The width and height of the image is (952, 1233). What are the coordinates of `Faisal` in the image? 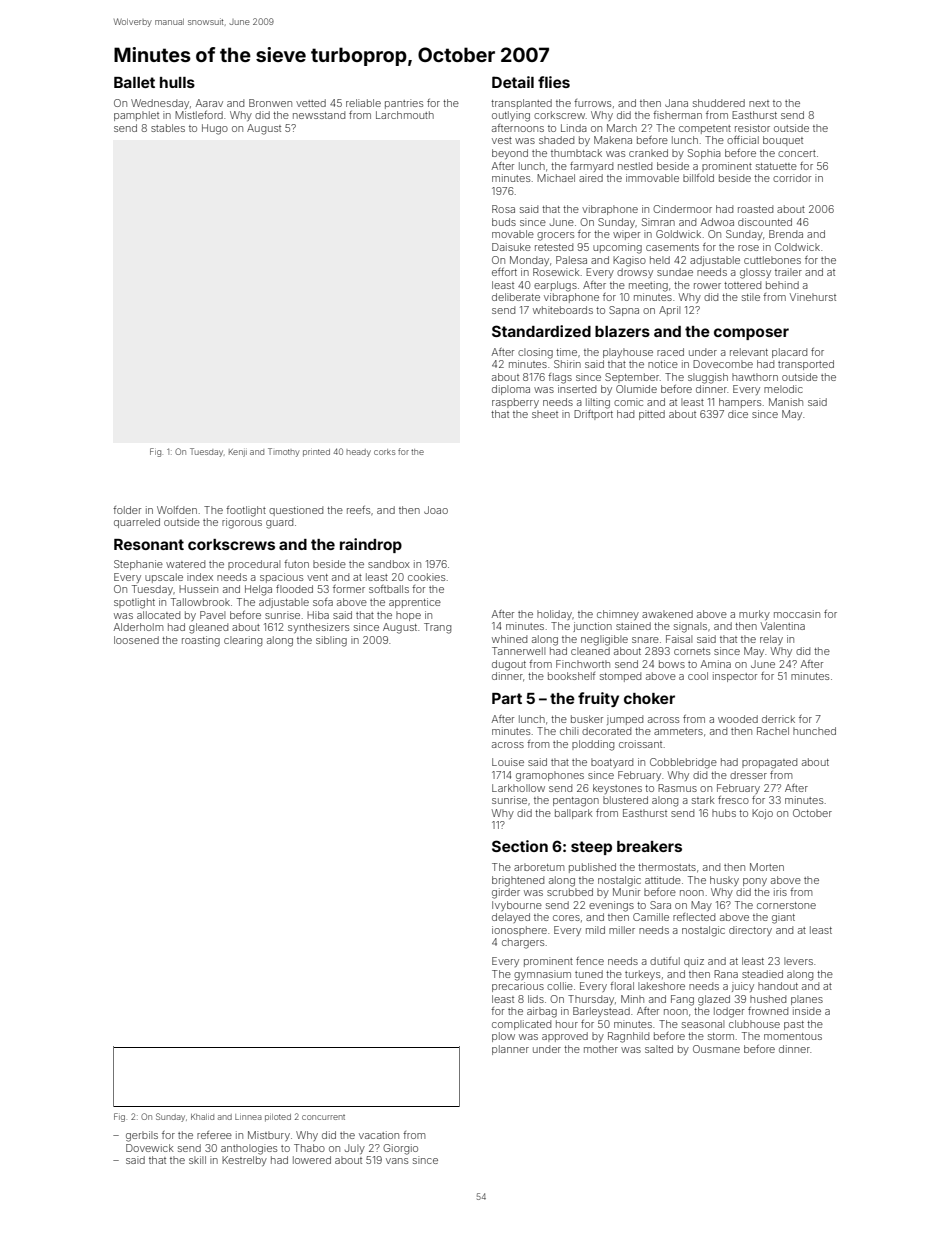 It's located at (679, 639).
